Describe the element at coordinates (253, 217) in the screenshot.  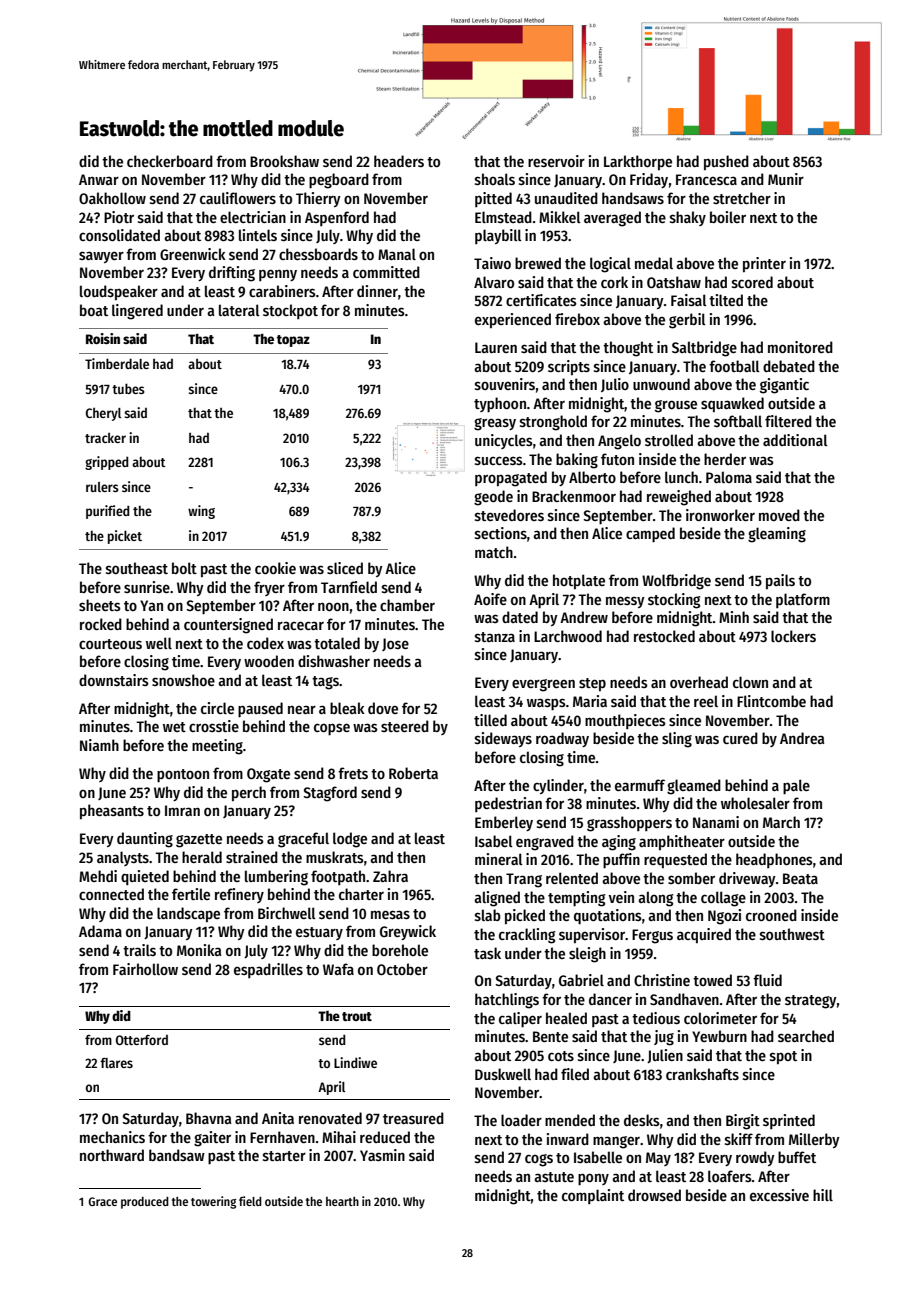
I see `electrician` at that location.
